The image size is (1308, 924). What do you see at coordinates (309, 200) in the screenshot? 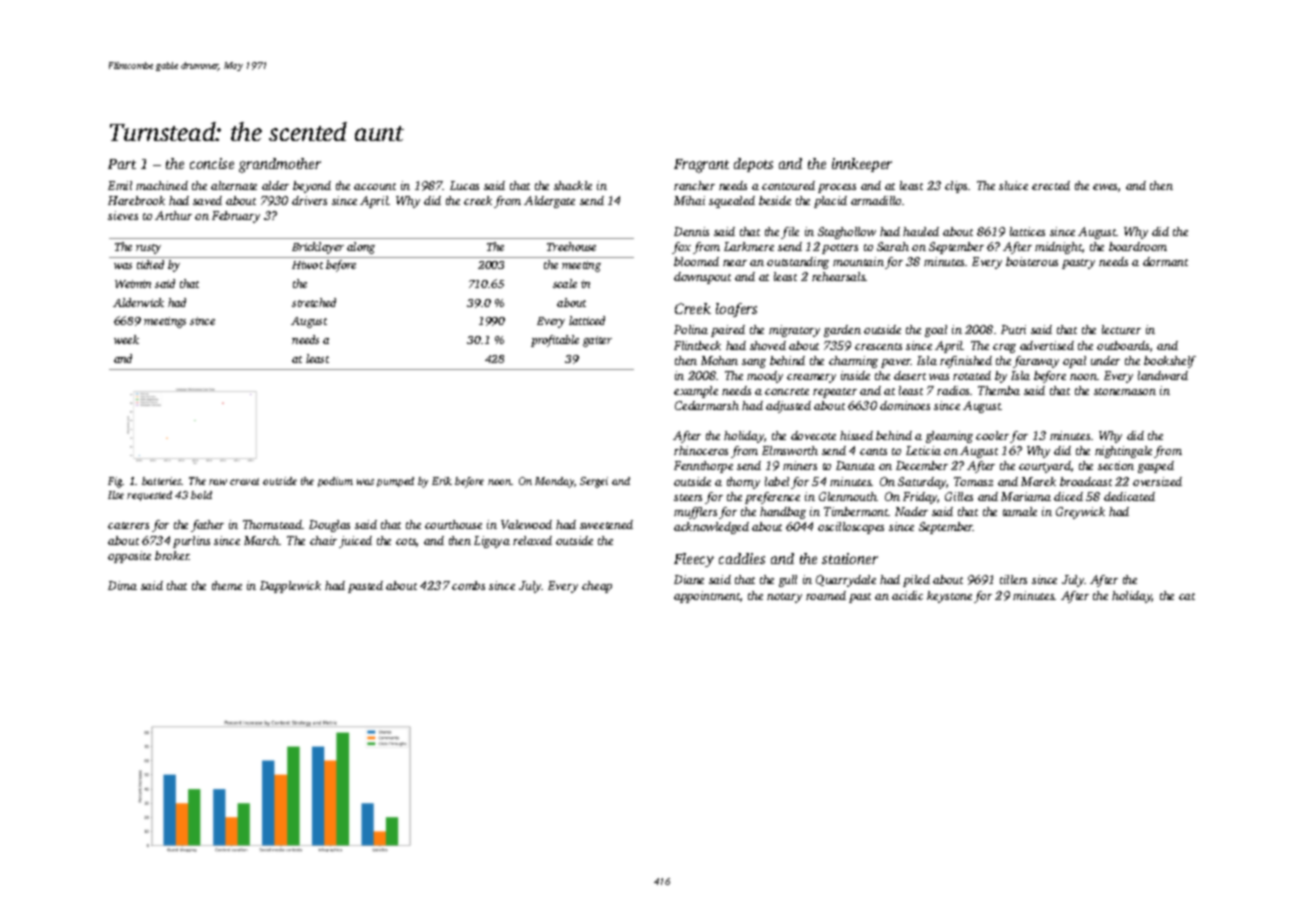
I see `drivers` at bounding box center [309, 200].
